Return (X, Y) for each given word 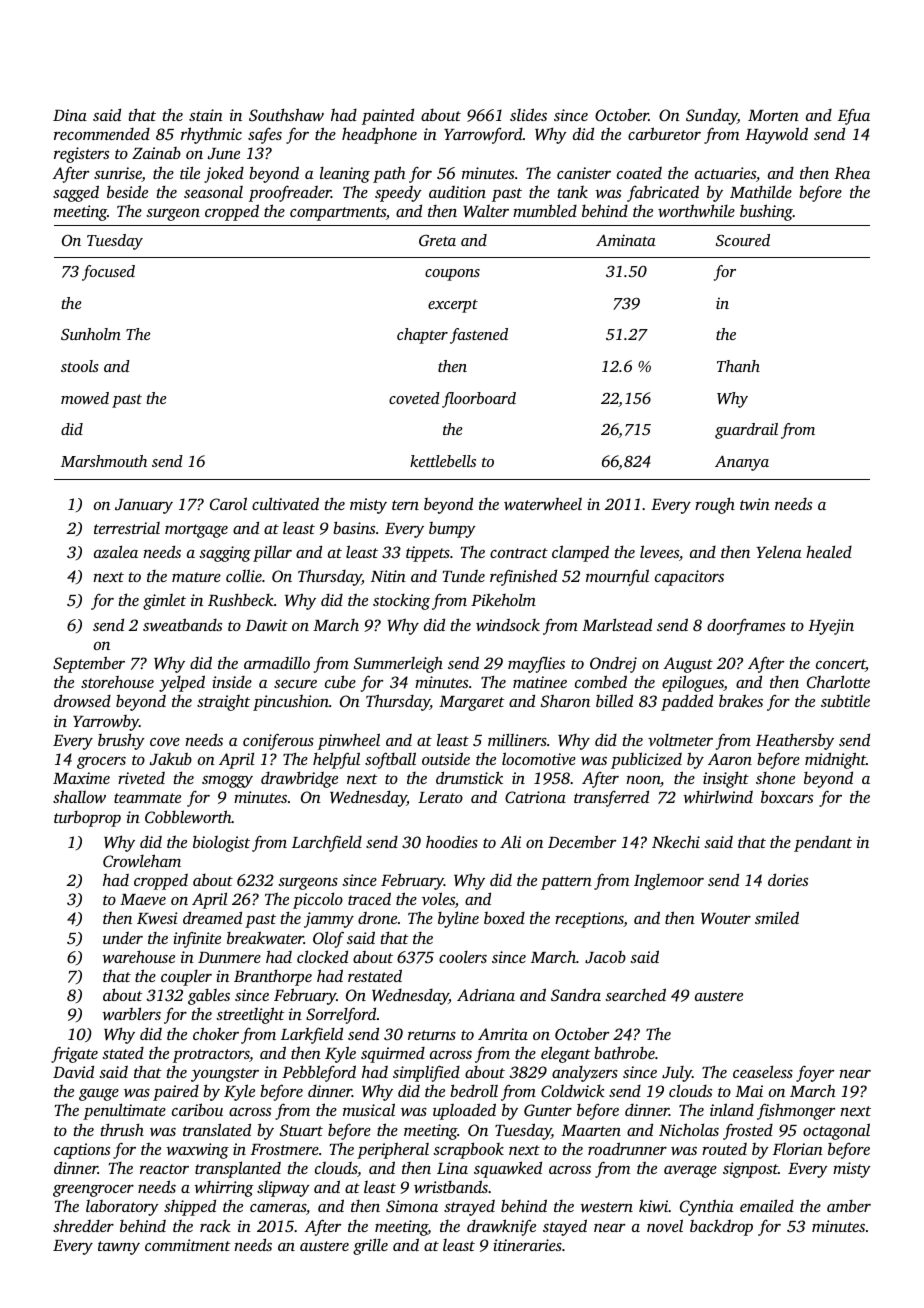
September (89, 664)
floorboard (479, 400)
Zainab (156, 153)
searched (635, 994)
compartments (338, 214)
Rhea (852, 172)
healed (829, 551)
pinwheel (349, 741)
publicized (646, 760)
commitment (188, 1245)
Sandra (576, 995)
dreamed (212, 917)
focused (108, 273)
